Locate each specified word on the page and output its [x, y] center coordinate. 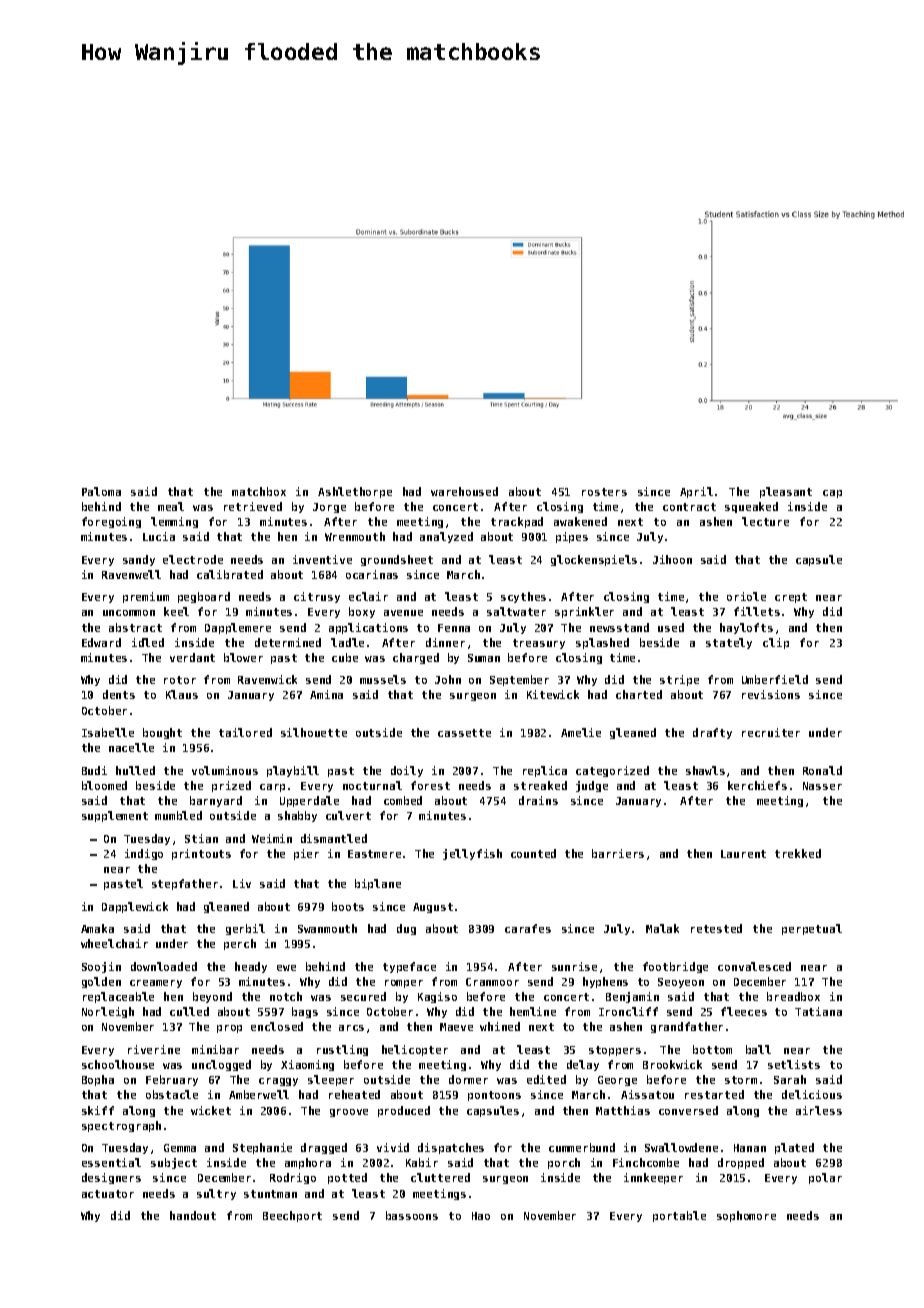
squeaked [751, 507]
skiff [98, 1110]
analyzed [446, 537]
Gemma [180, 1148]
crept [791, 598]
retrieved [253, 506]
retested [716, 928]
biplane [378, 884]
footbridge [675, 967]
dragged [324, 1148]
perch [240, 944]
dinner [445, 642]
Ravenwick [267, 679]
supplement [115, 816]
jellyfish [472, 854]
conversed [688, 1110]
